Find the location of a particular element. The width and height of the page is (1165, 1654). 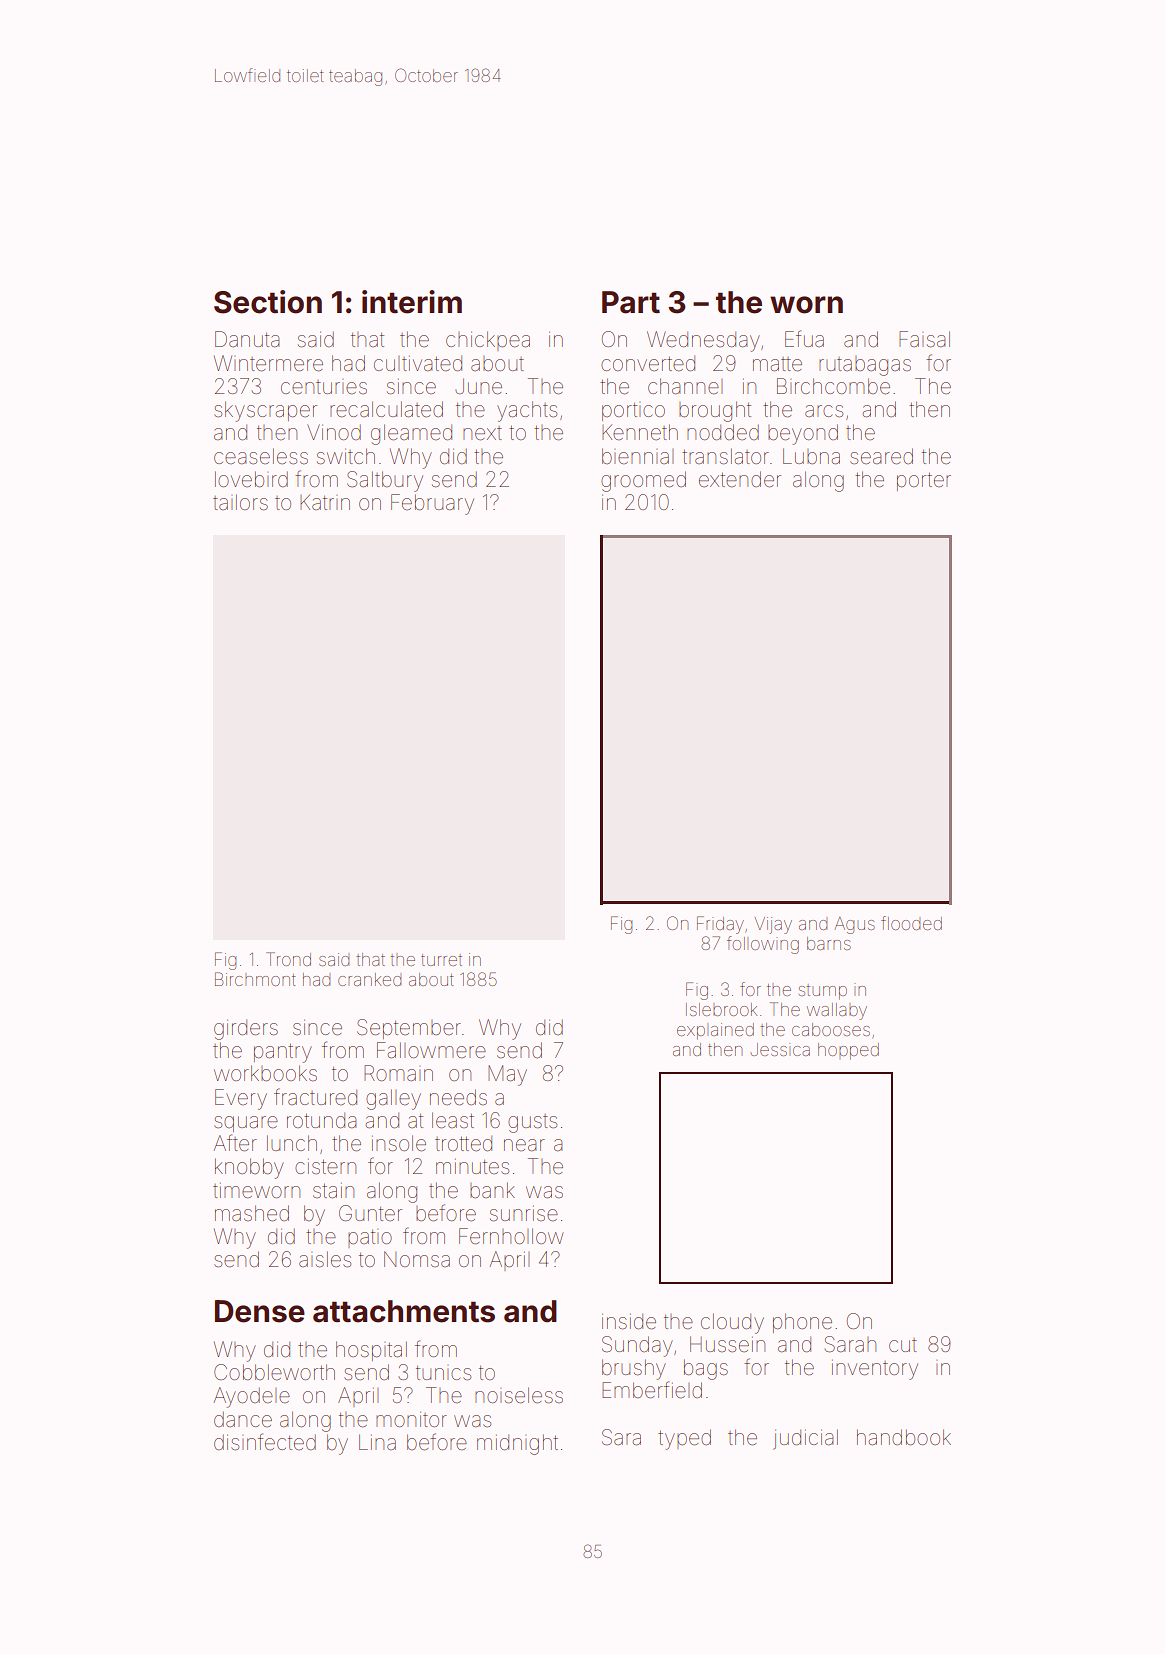

midnight is located at coordinates (517, 1444).
